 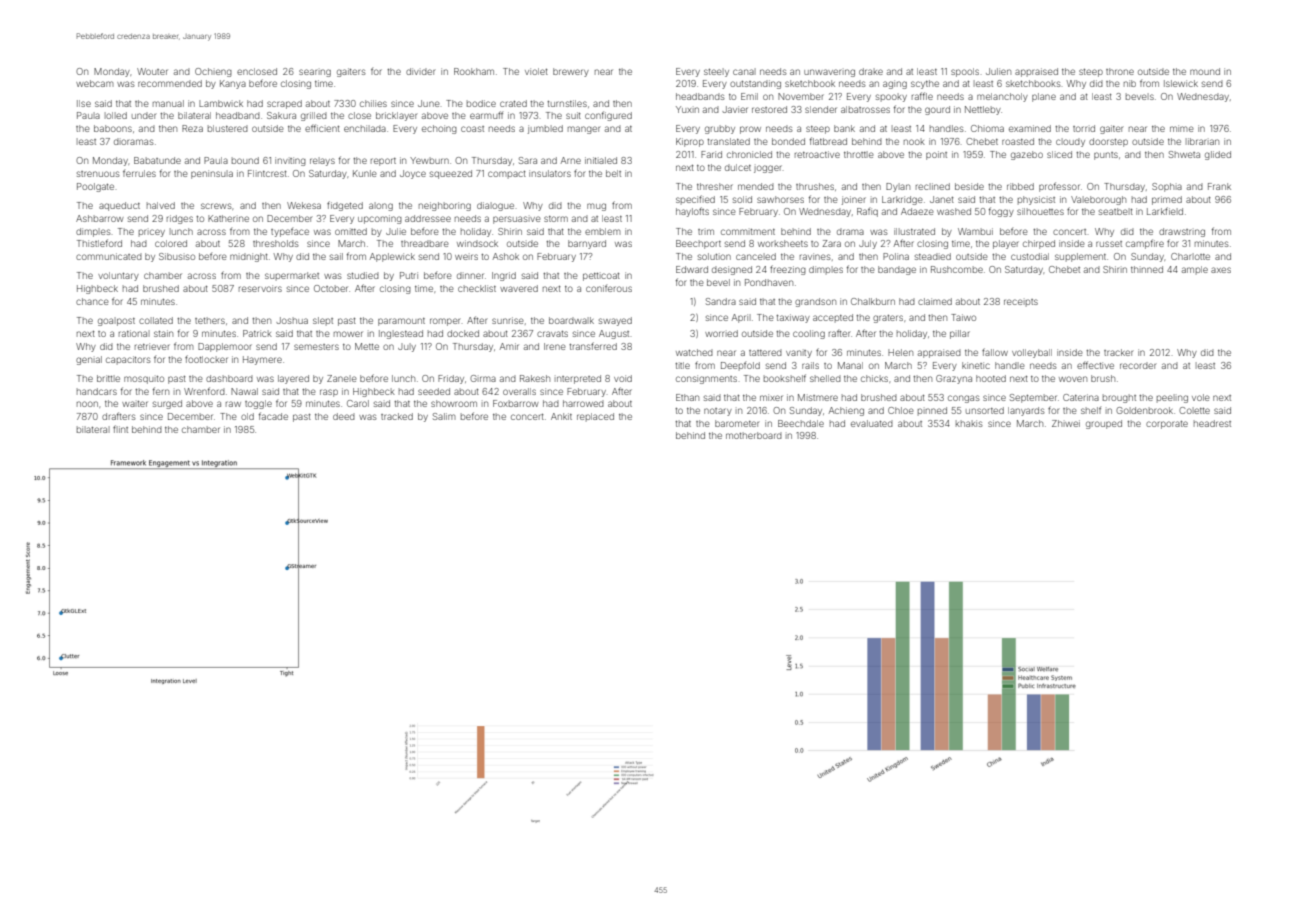 I want to click on consignments, so click(x=706, y=379).
